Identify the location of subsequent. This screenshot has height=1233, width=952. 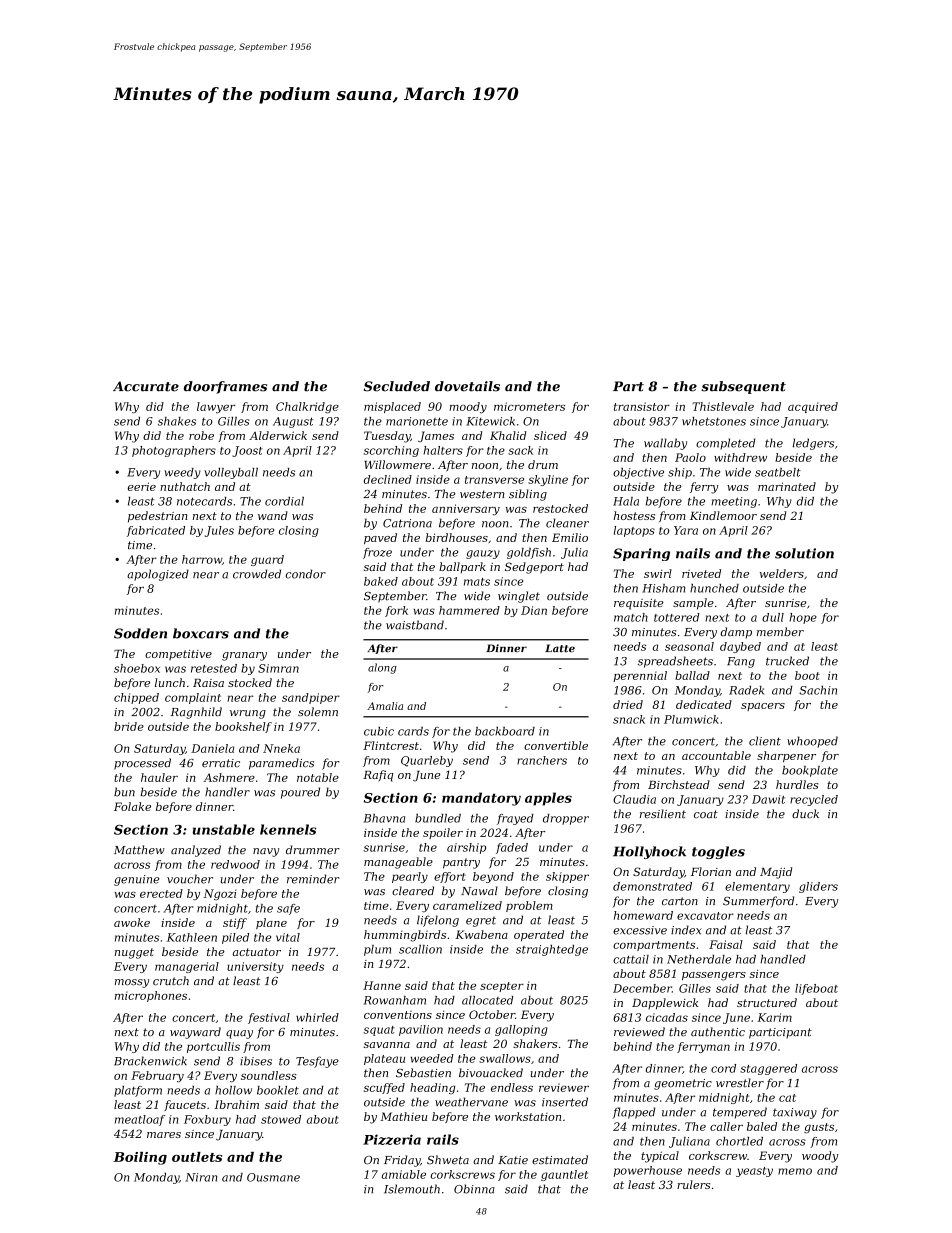
(743, 387).
